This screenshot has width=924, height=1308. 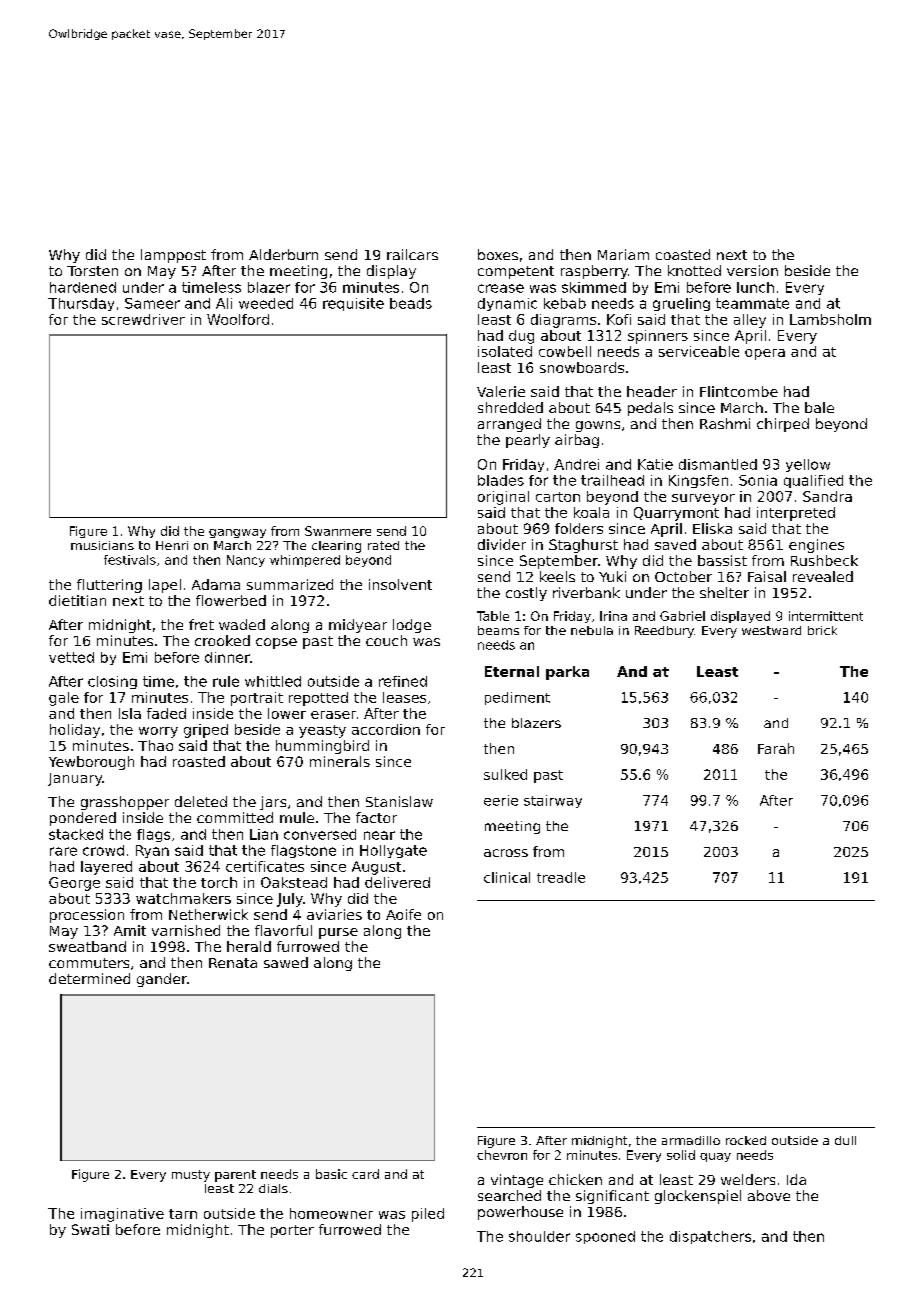 What do you see at coordinates (91, 763) in the screenshot?
I see `Yewborough` at bounding box center [91, 763].
